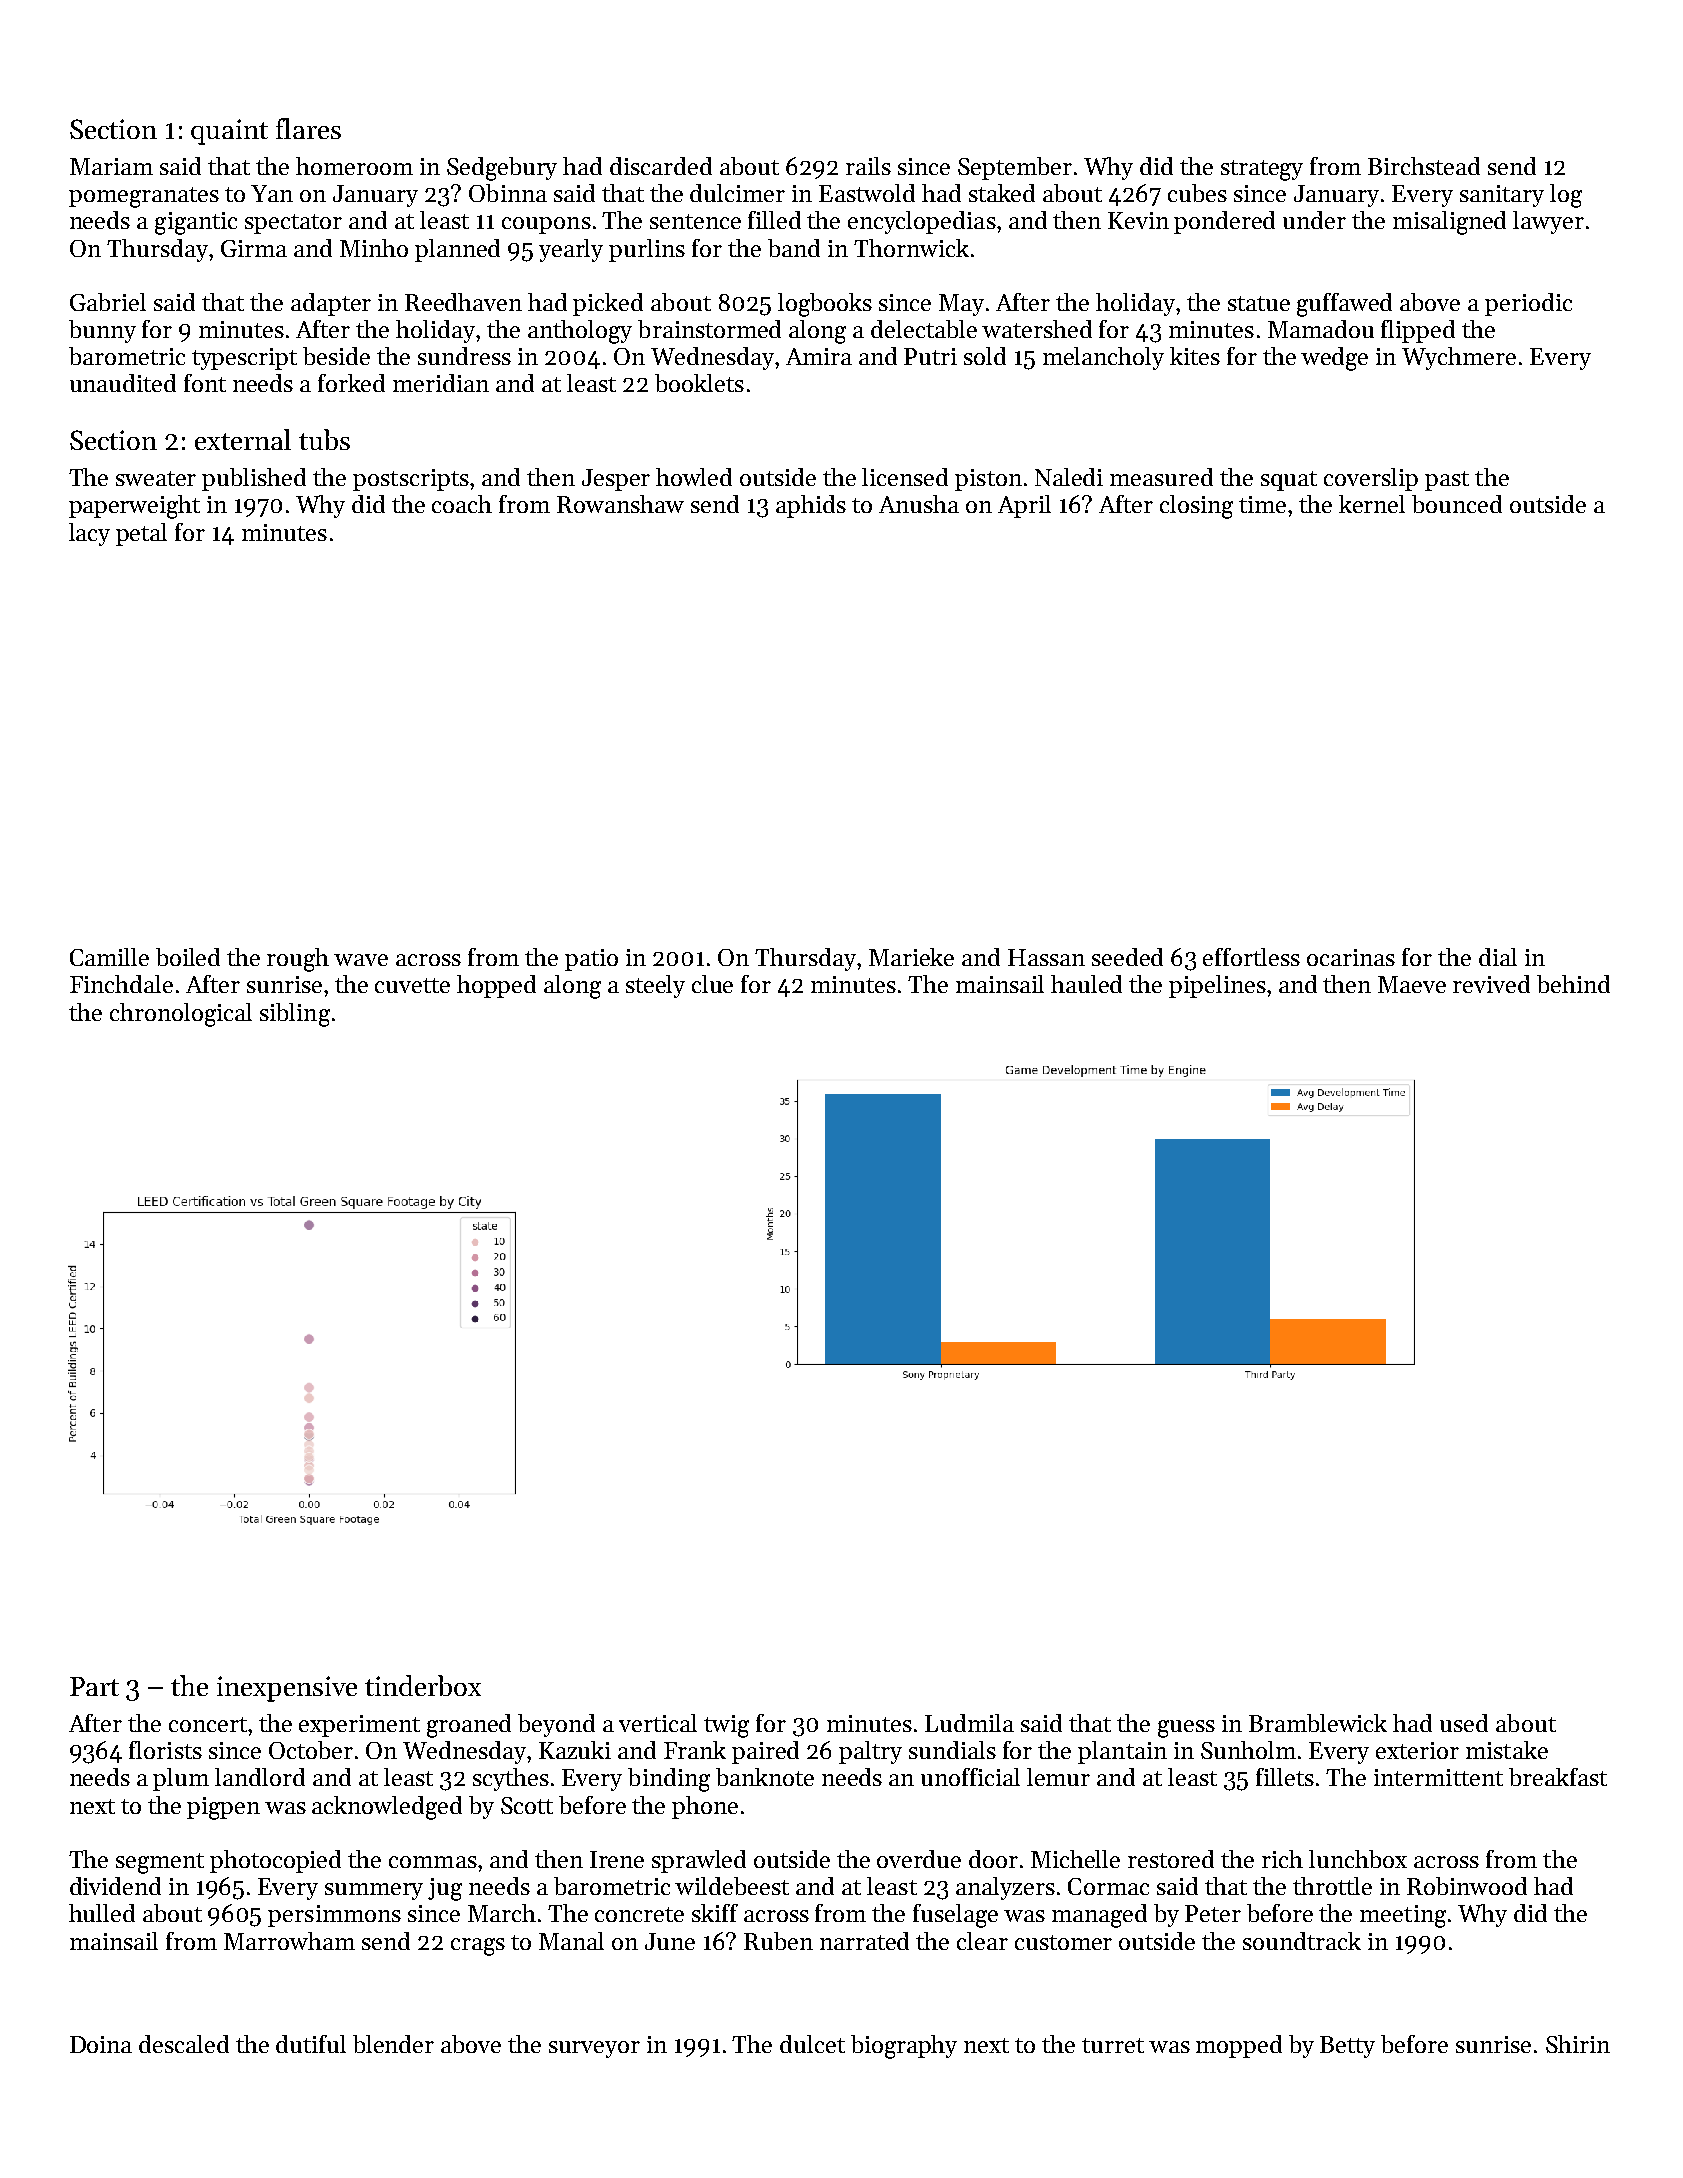 This image has width=1683, height=2178. Describe the element at coordinates (1438, 1777) in the image. I see `intermittent` at that location.
